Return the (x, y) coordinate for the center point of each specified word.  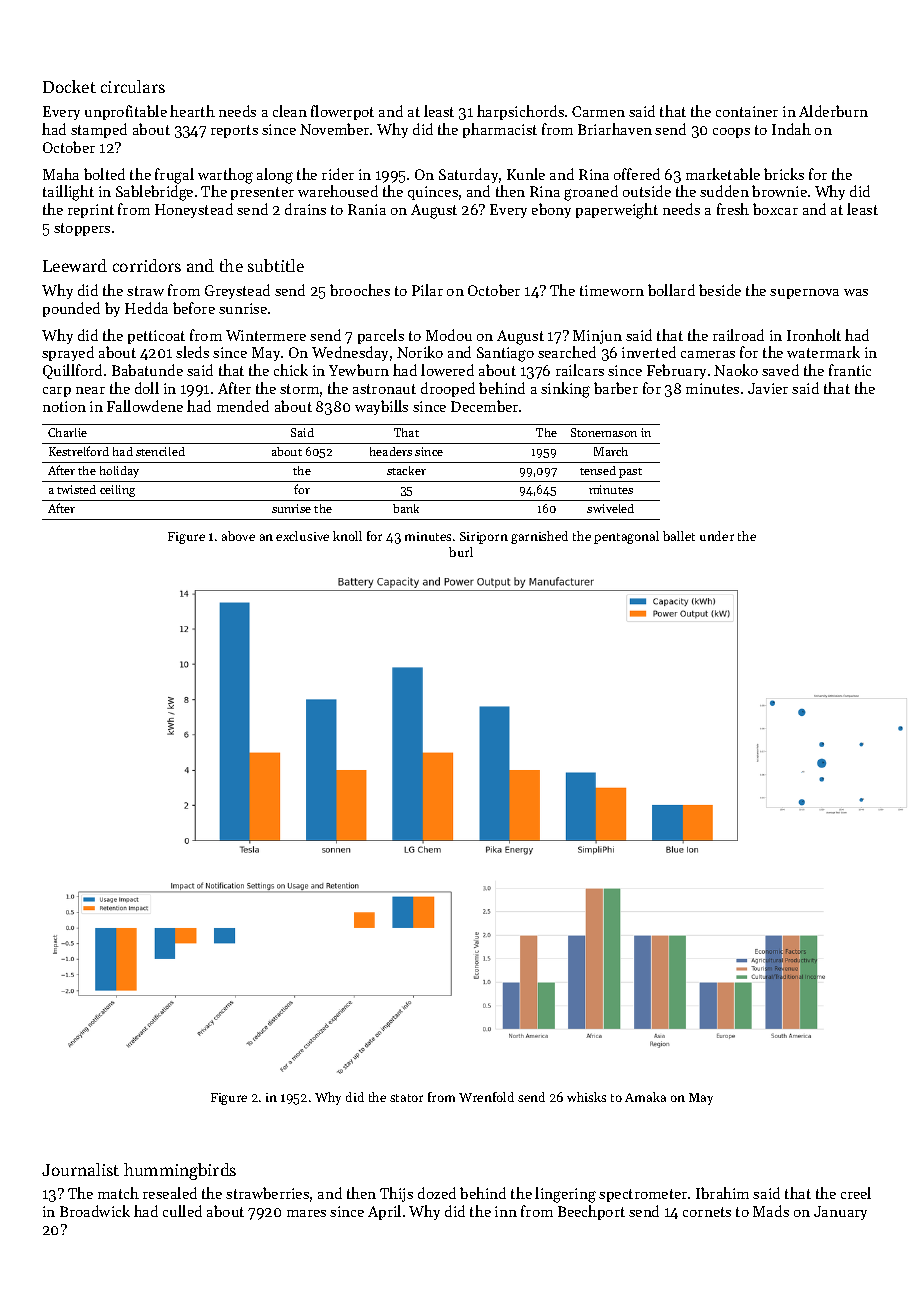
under (717, 536)
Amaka (645, 1097)
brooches (360, 290)
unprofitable (126, 112)
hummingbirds (180, 1171)
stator (406, 1098)
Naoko (736, 370)
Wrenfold (486, 1097)
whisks (586, 1097)
